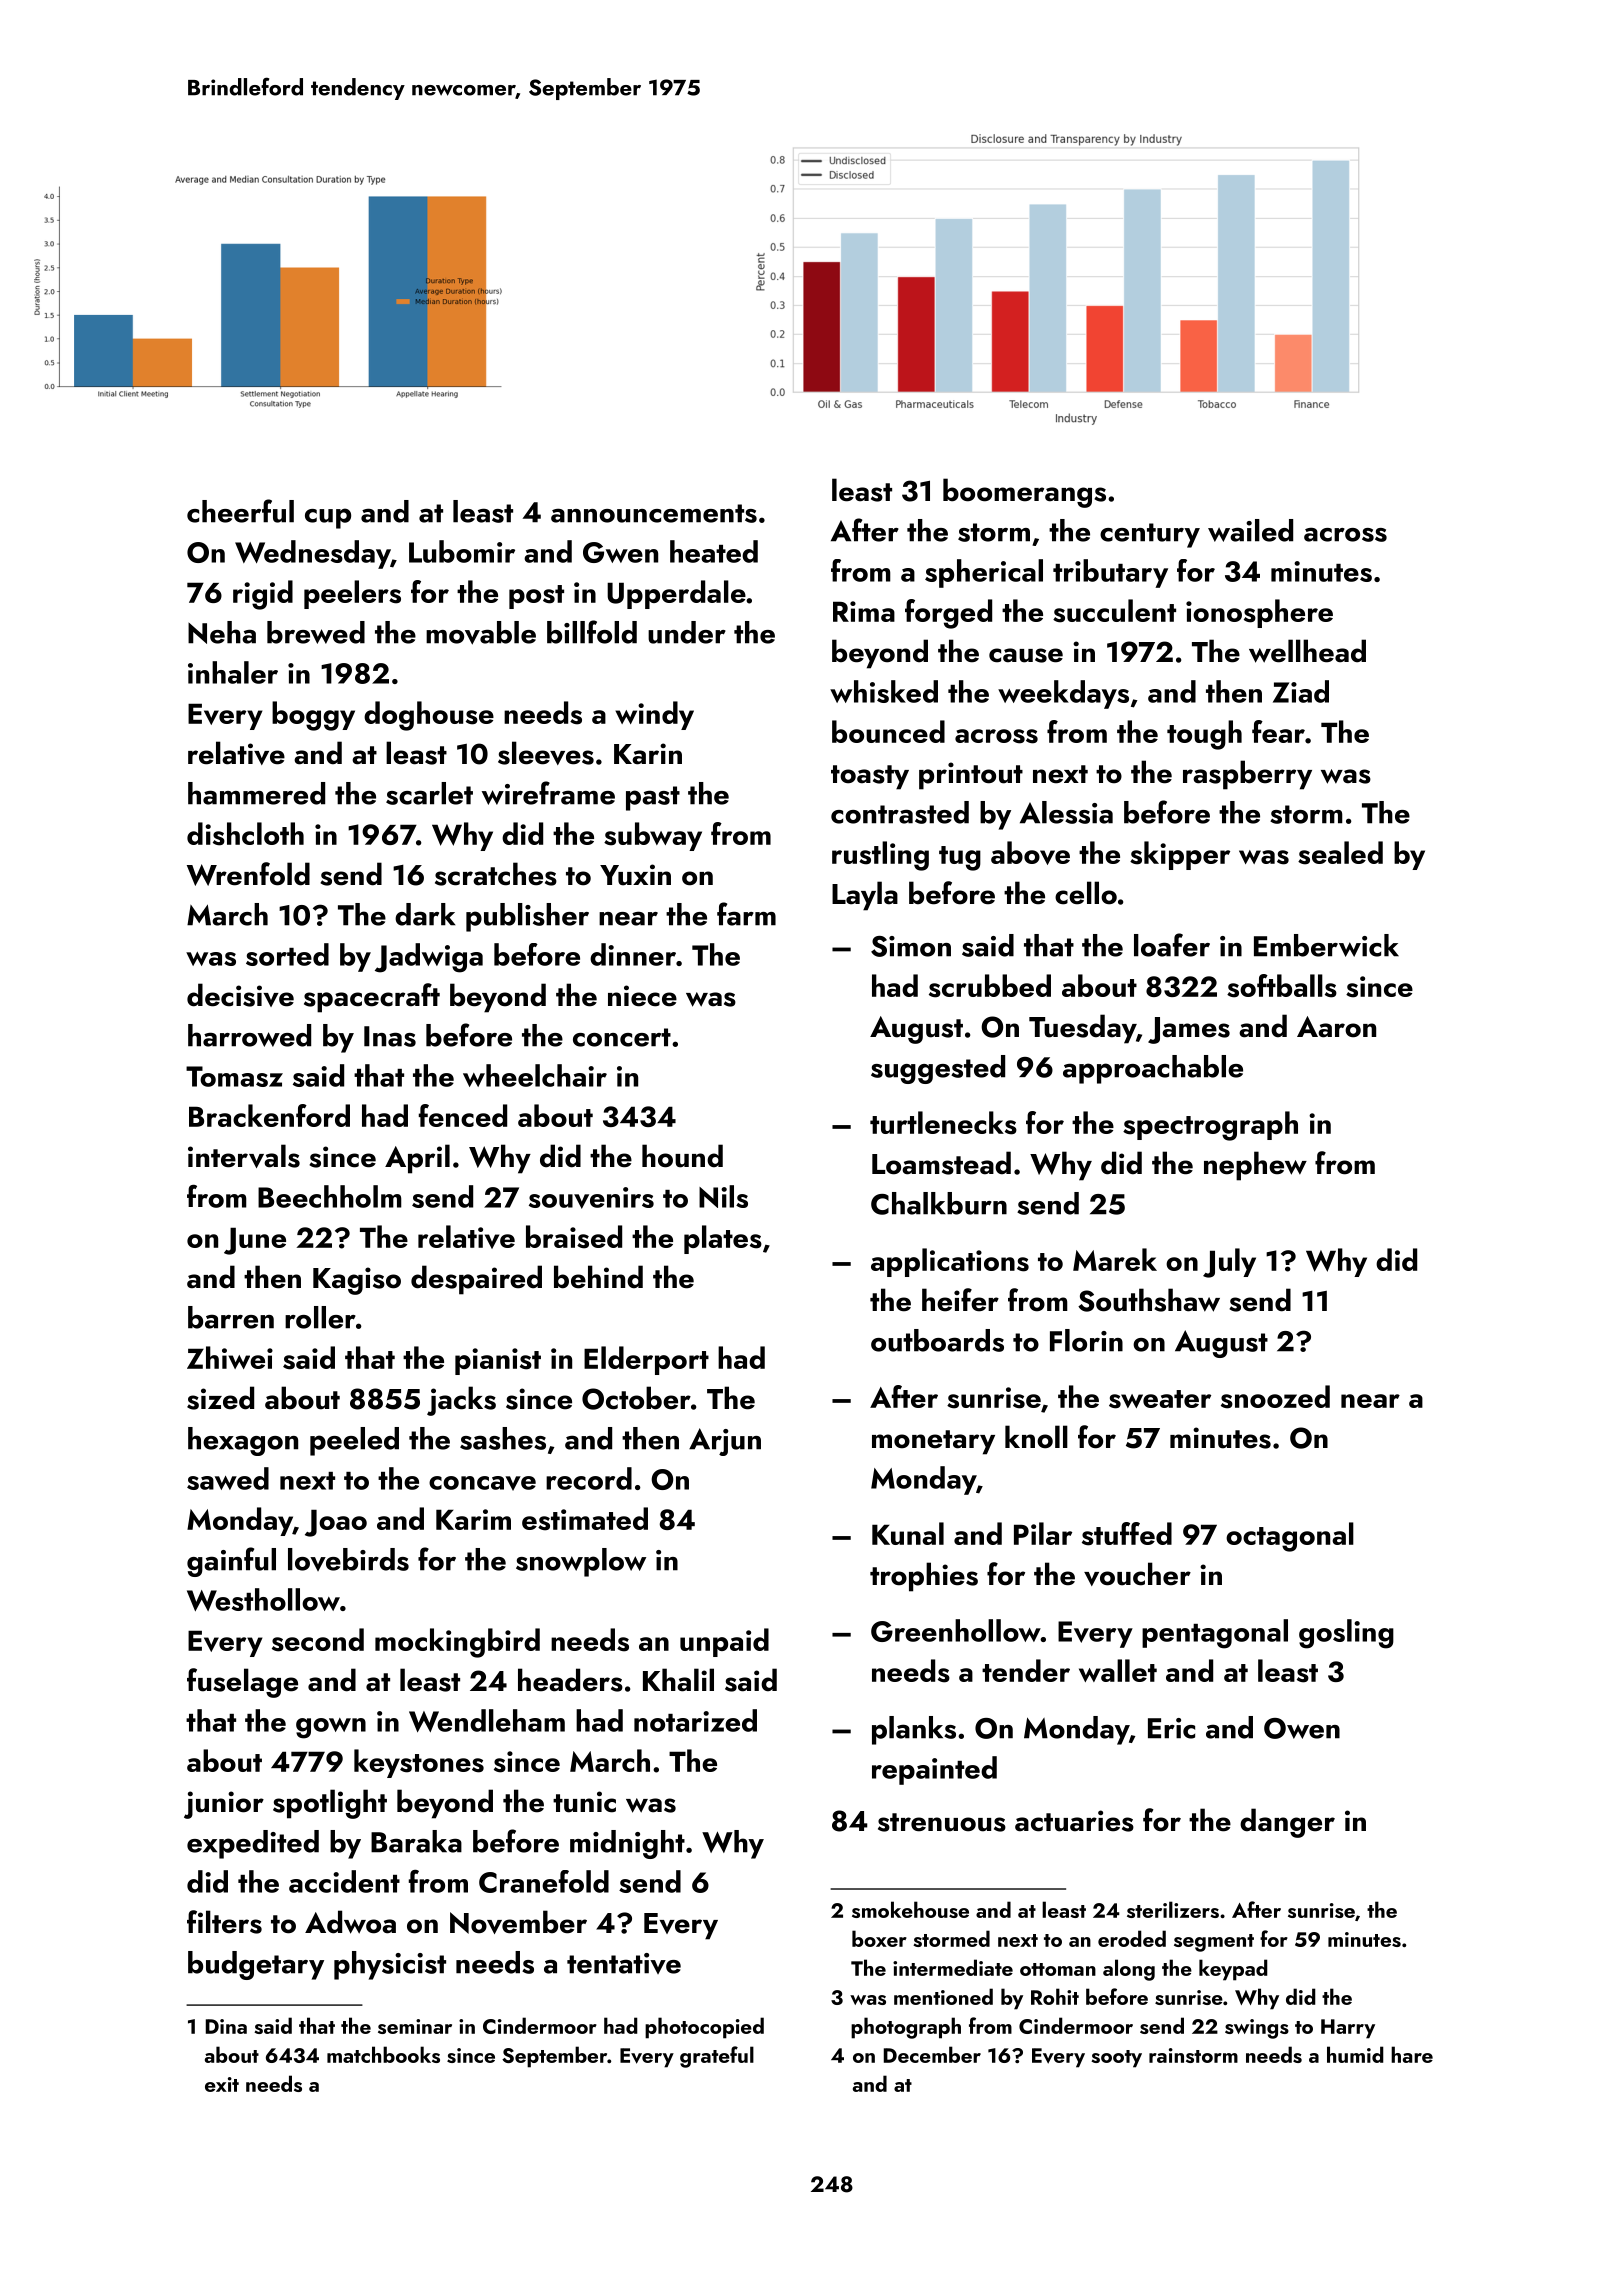 The image size is (1620, 2292). Describe the element at coordinates (328, 518) in the document. I see `cup` at that location.
